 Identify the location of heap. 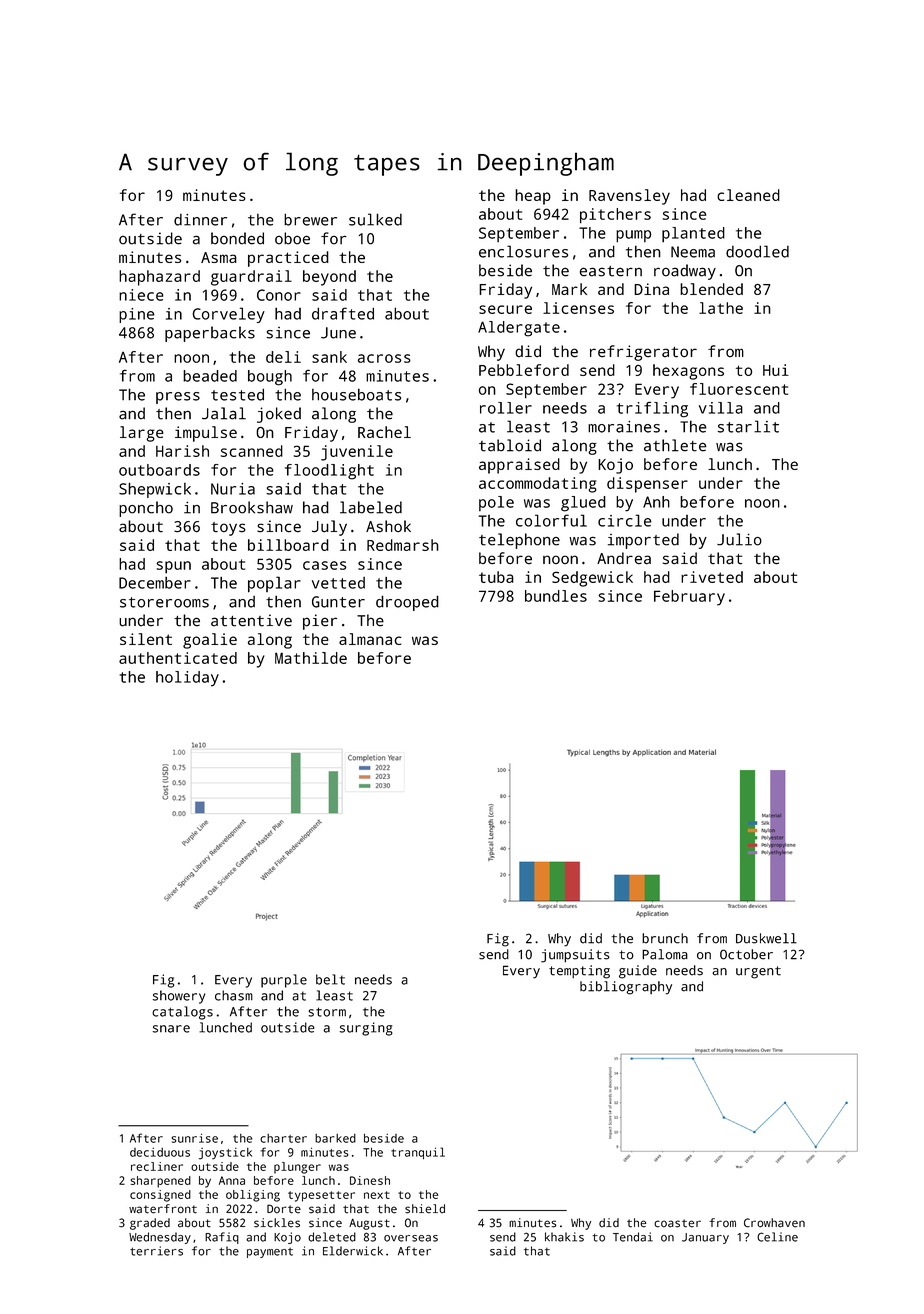
(533, 197).
